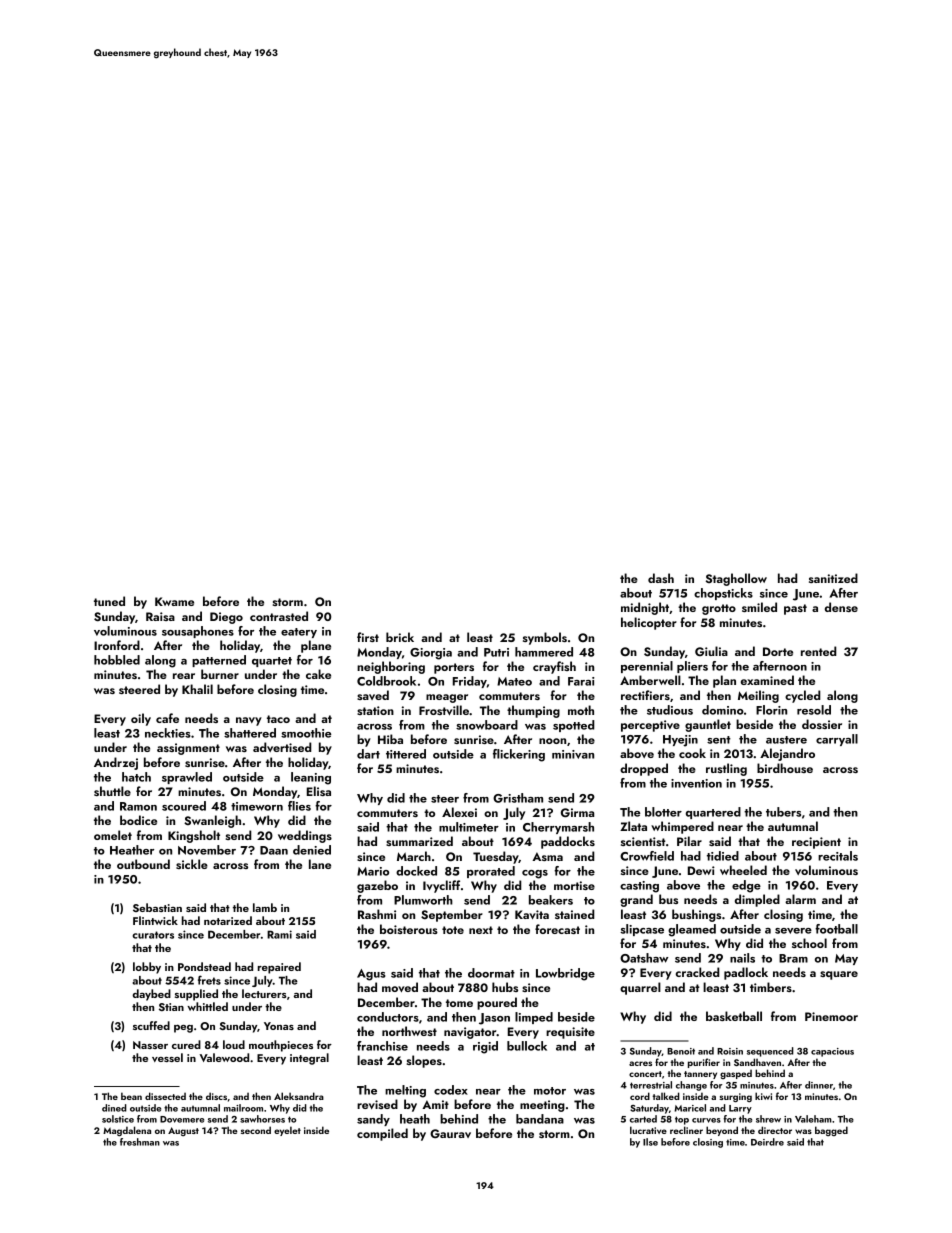  What do you see at coordinates (839, 975) in the page?
I see `square` at bounding box center [839, 975].
